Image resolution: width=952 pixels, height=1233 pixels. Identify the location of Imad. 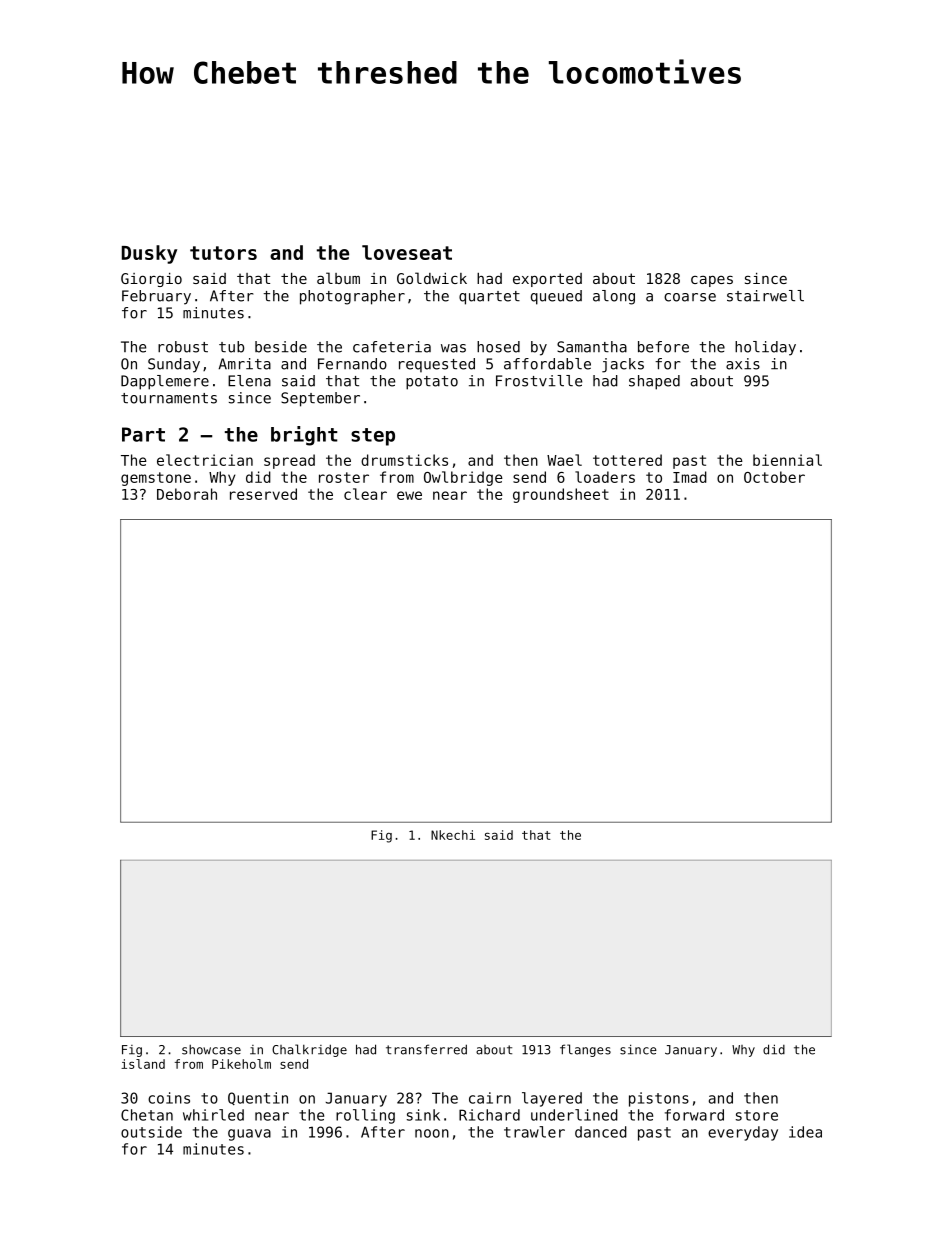
(690, 477).
